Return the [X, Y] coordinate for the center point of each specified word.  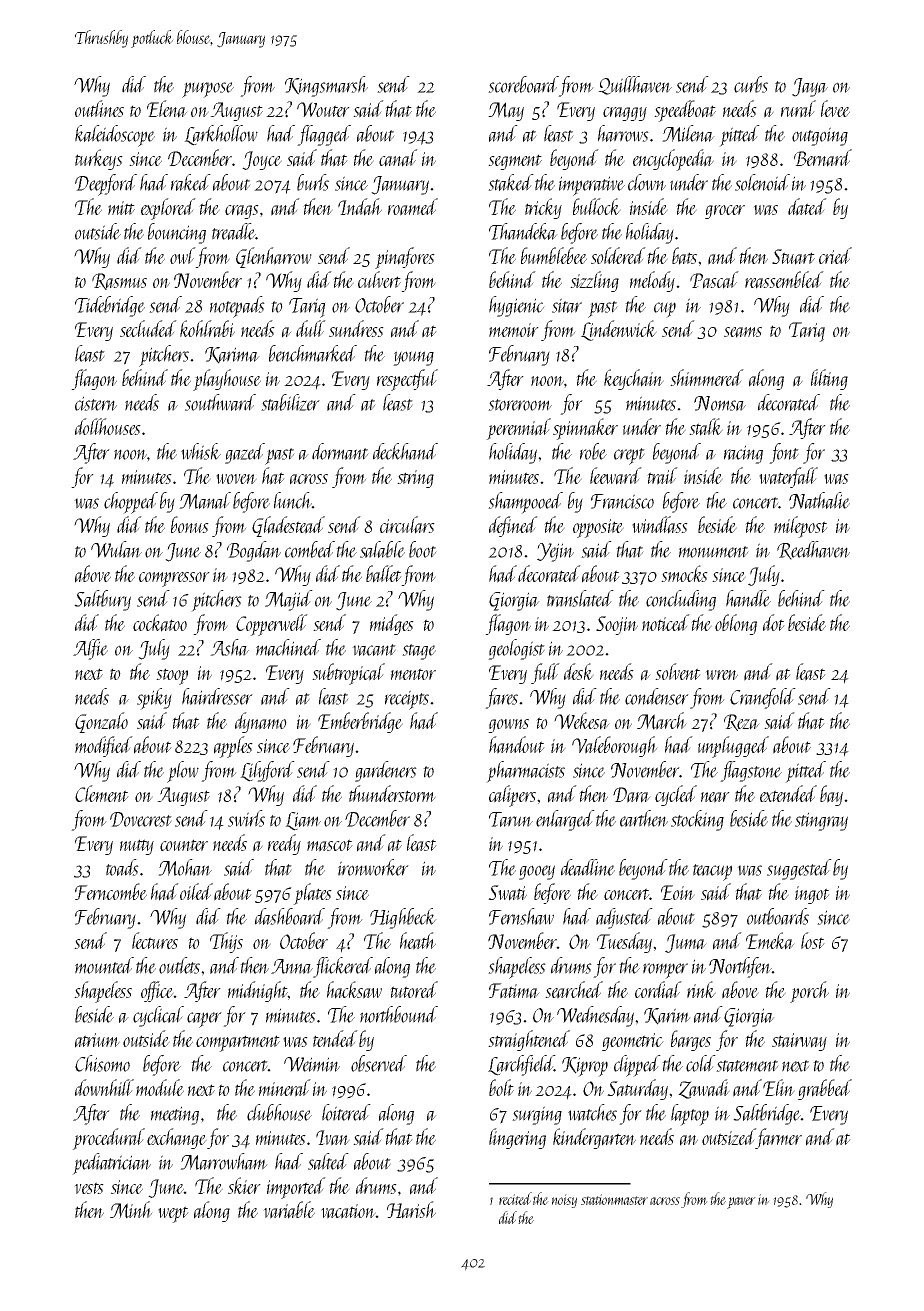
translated [580, 598]
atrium [97, 1040]
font [784, 453]
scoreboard [523, 84]
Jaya [810, 87]
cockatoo [160, 623]
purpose [208, 90]
